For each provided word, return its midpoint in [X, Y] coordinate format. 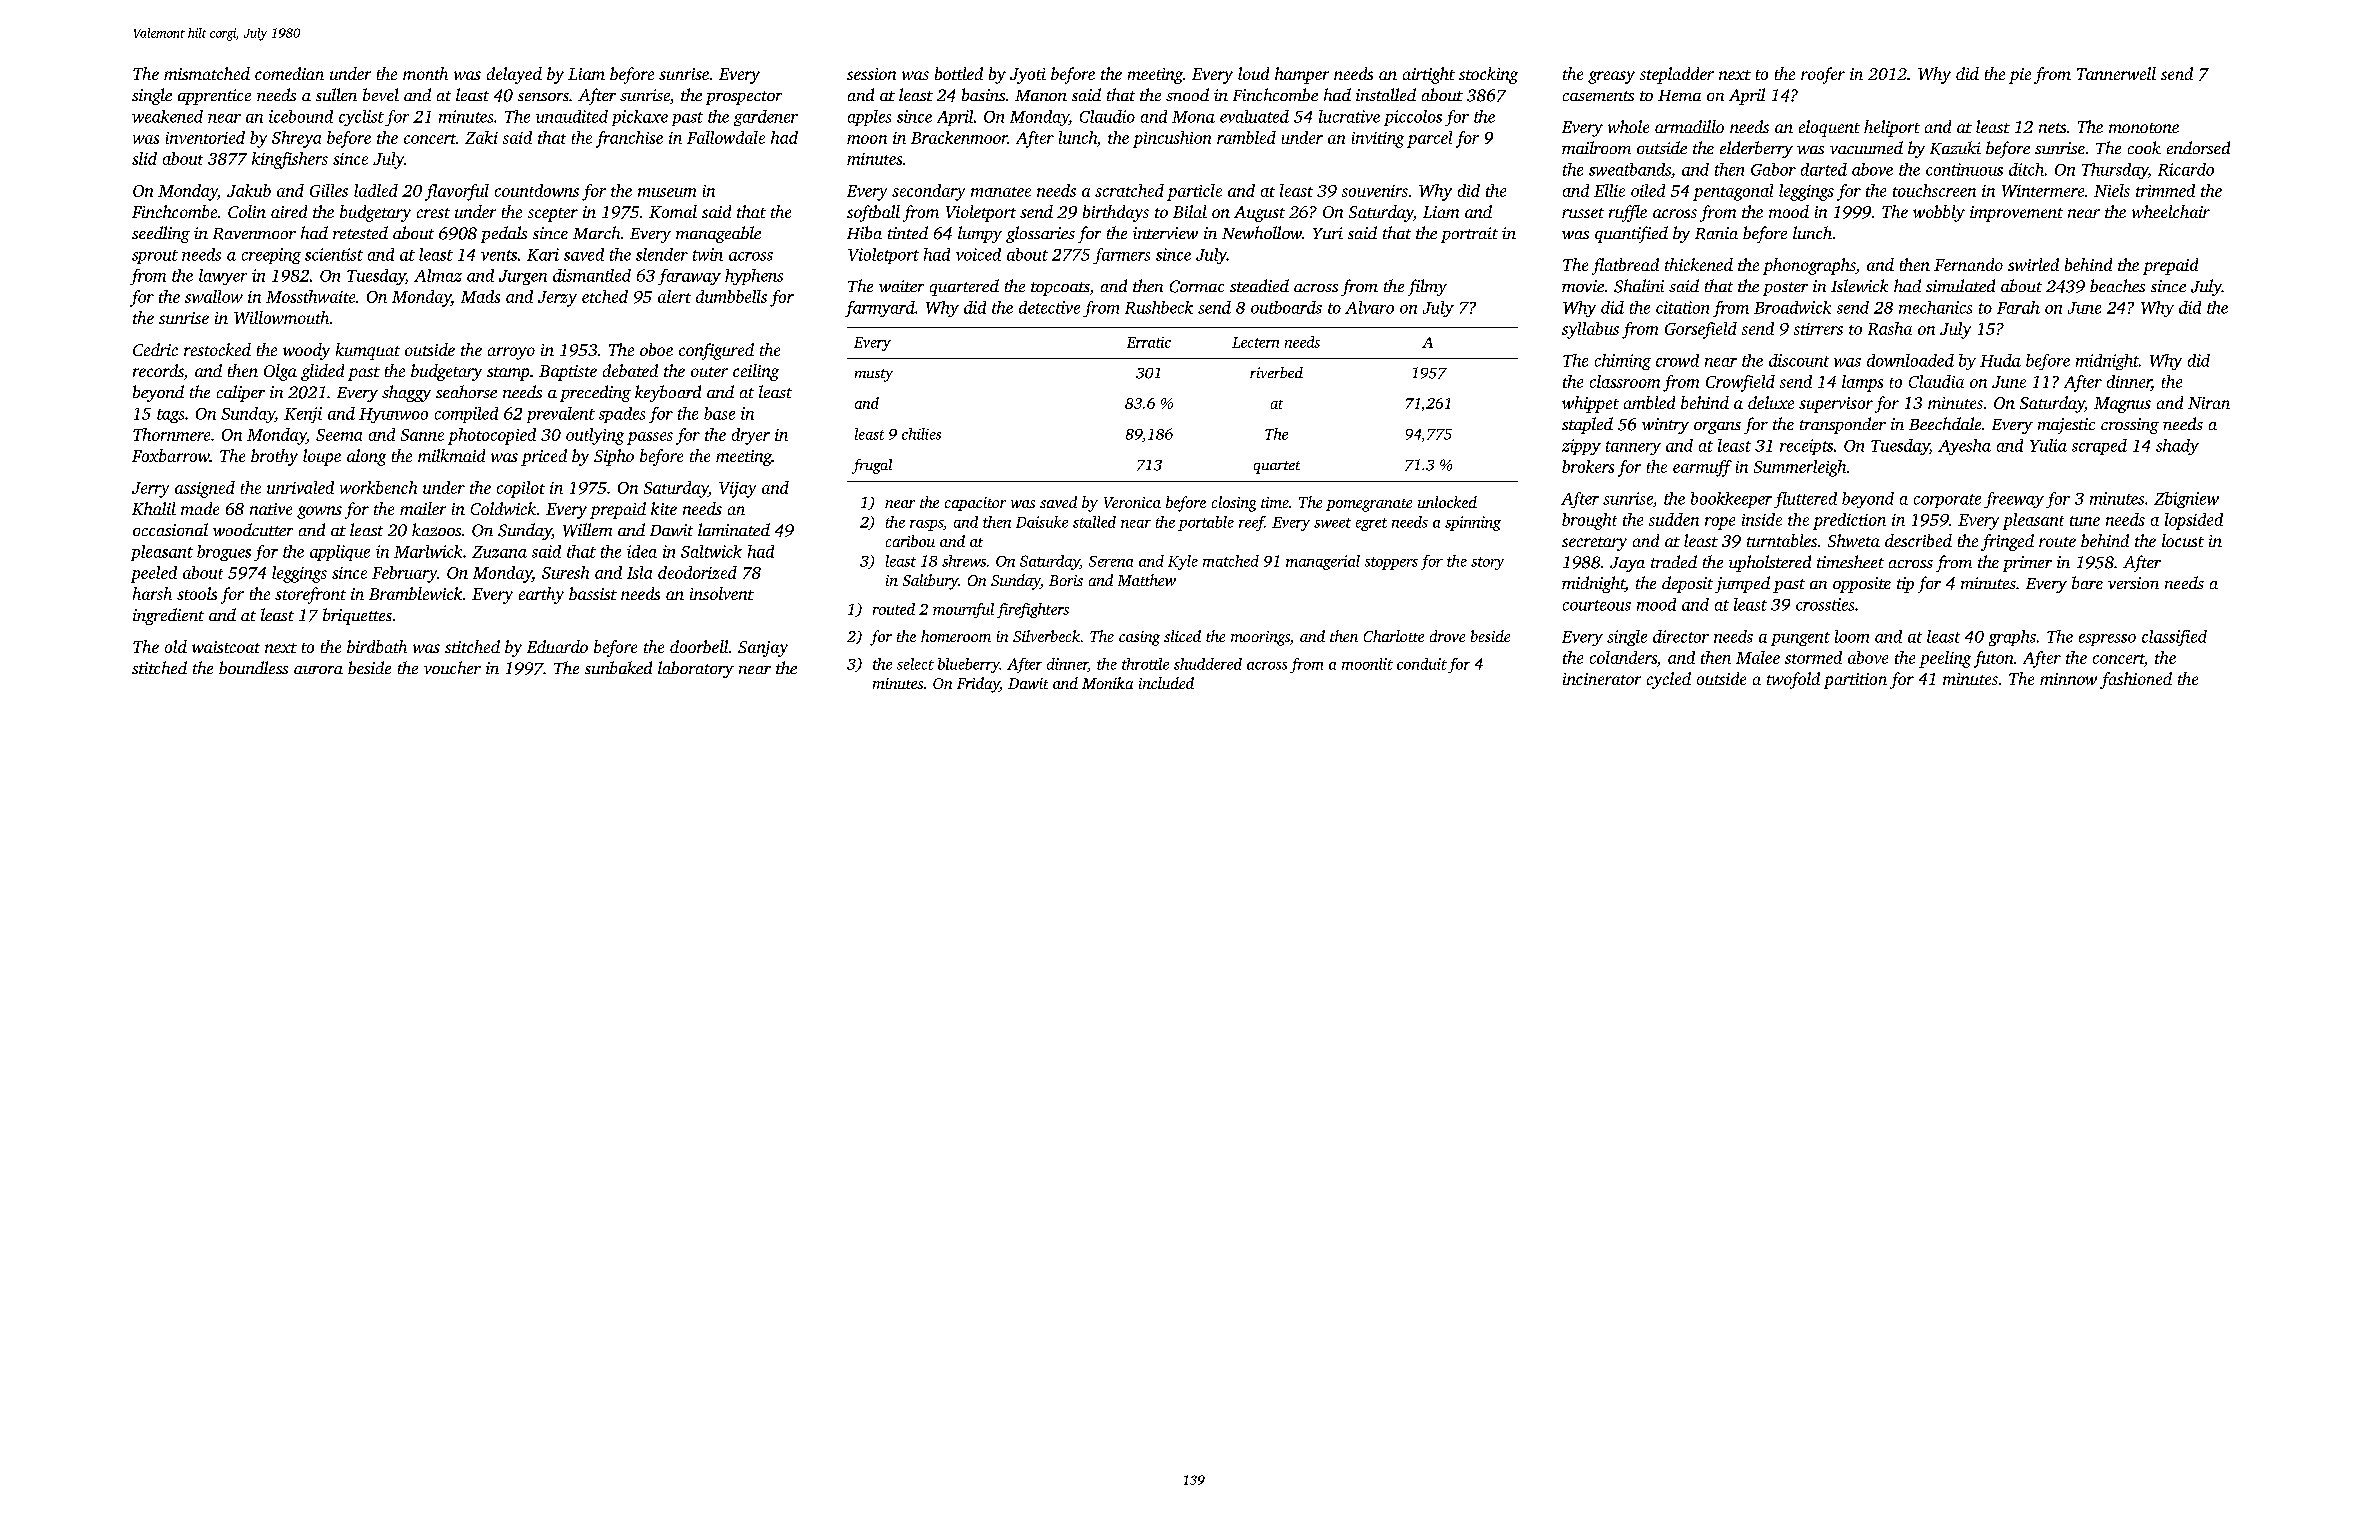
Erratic [1149, 342]
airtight [1429, 75]
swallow [214, 296]
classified [2174, 638]
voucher [452, 667]
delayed [514, 75]
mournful [963, 610]
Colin [247, 211]
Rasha [1890, 328]
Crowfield [1740, 383]
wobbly [1939, 213]
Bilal [1190, 211]
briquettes [357, 616]
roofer [1823, 75]
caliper [241, 393]
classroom [1625, 381]
